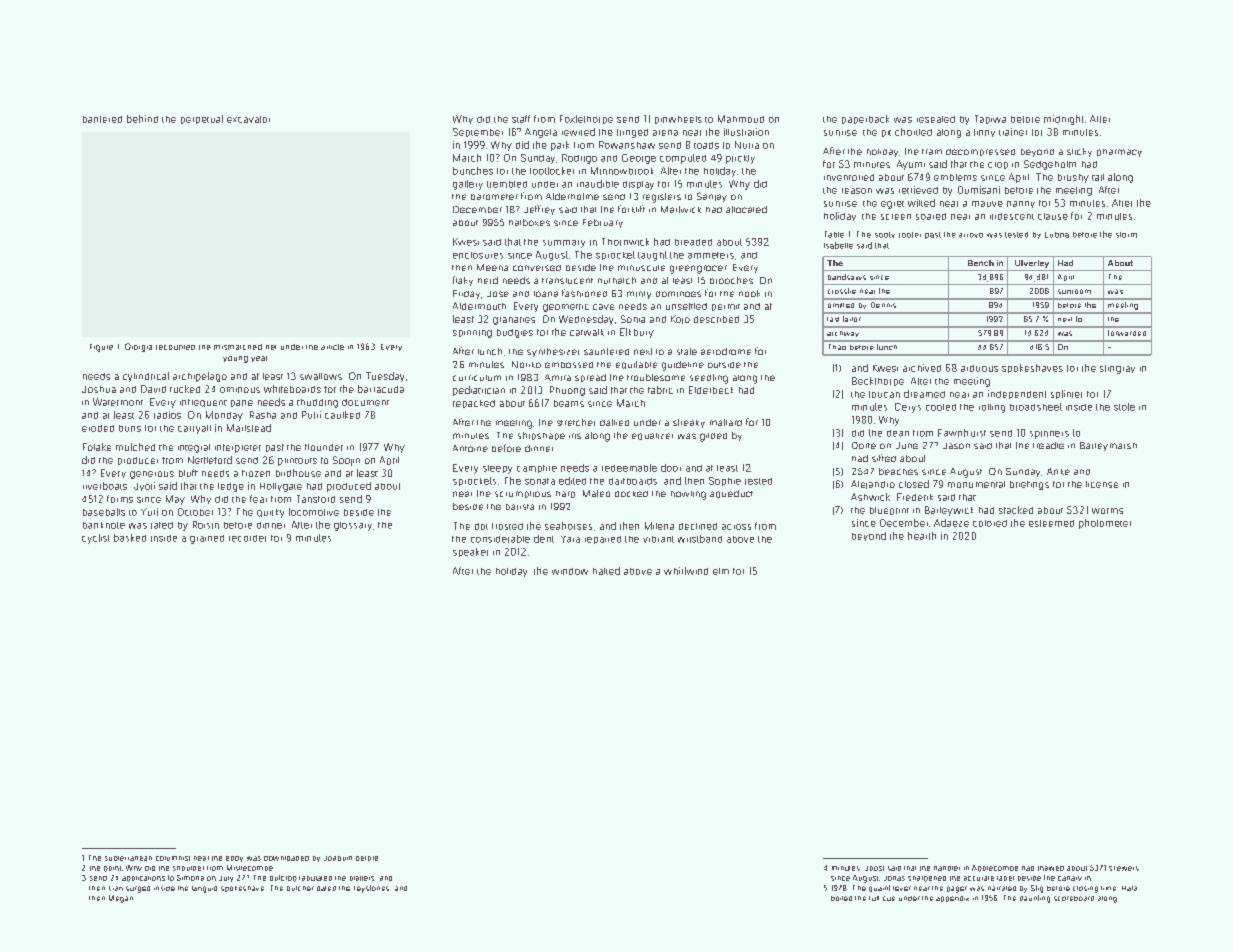 The width and height of the document is (1233, 952). I want to click on behind, so click(142, 119).
